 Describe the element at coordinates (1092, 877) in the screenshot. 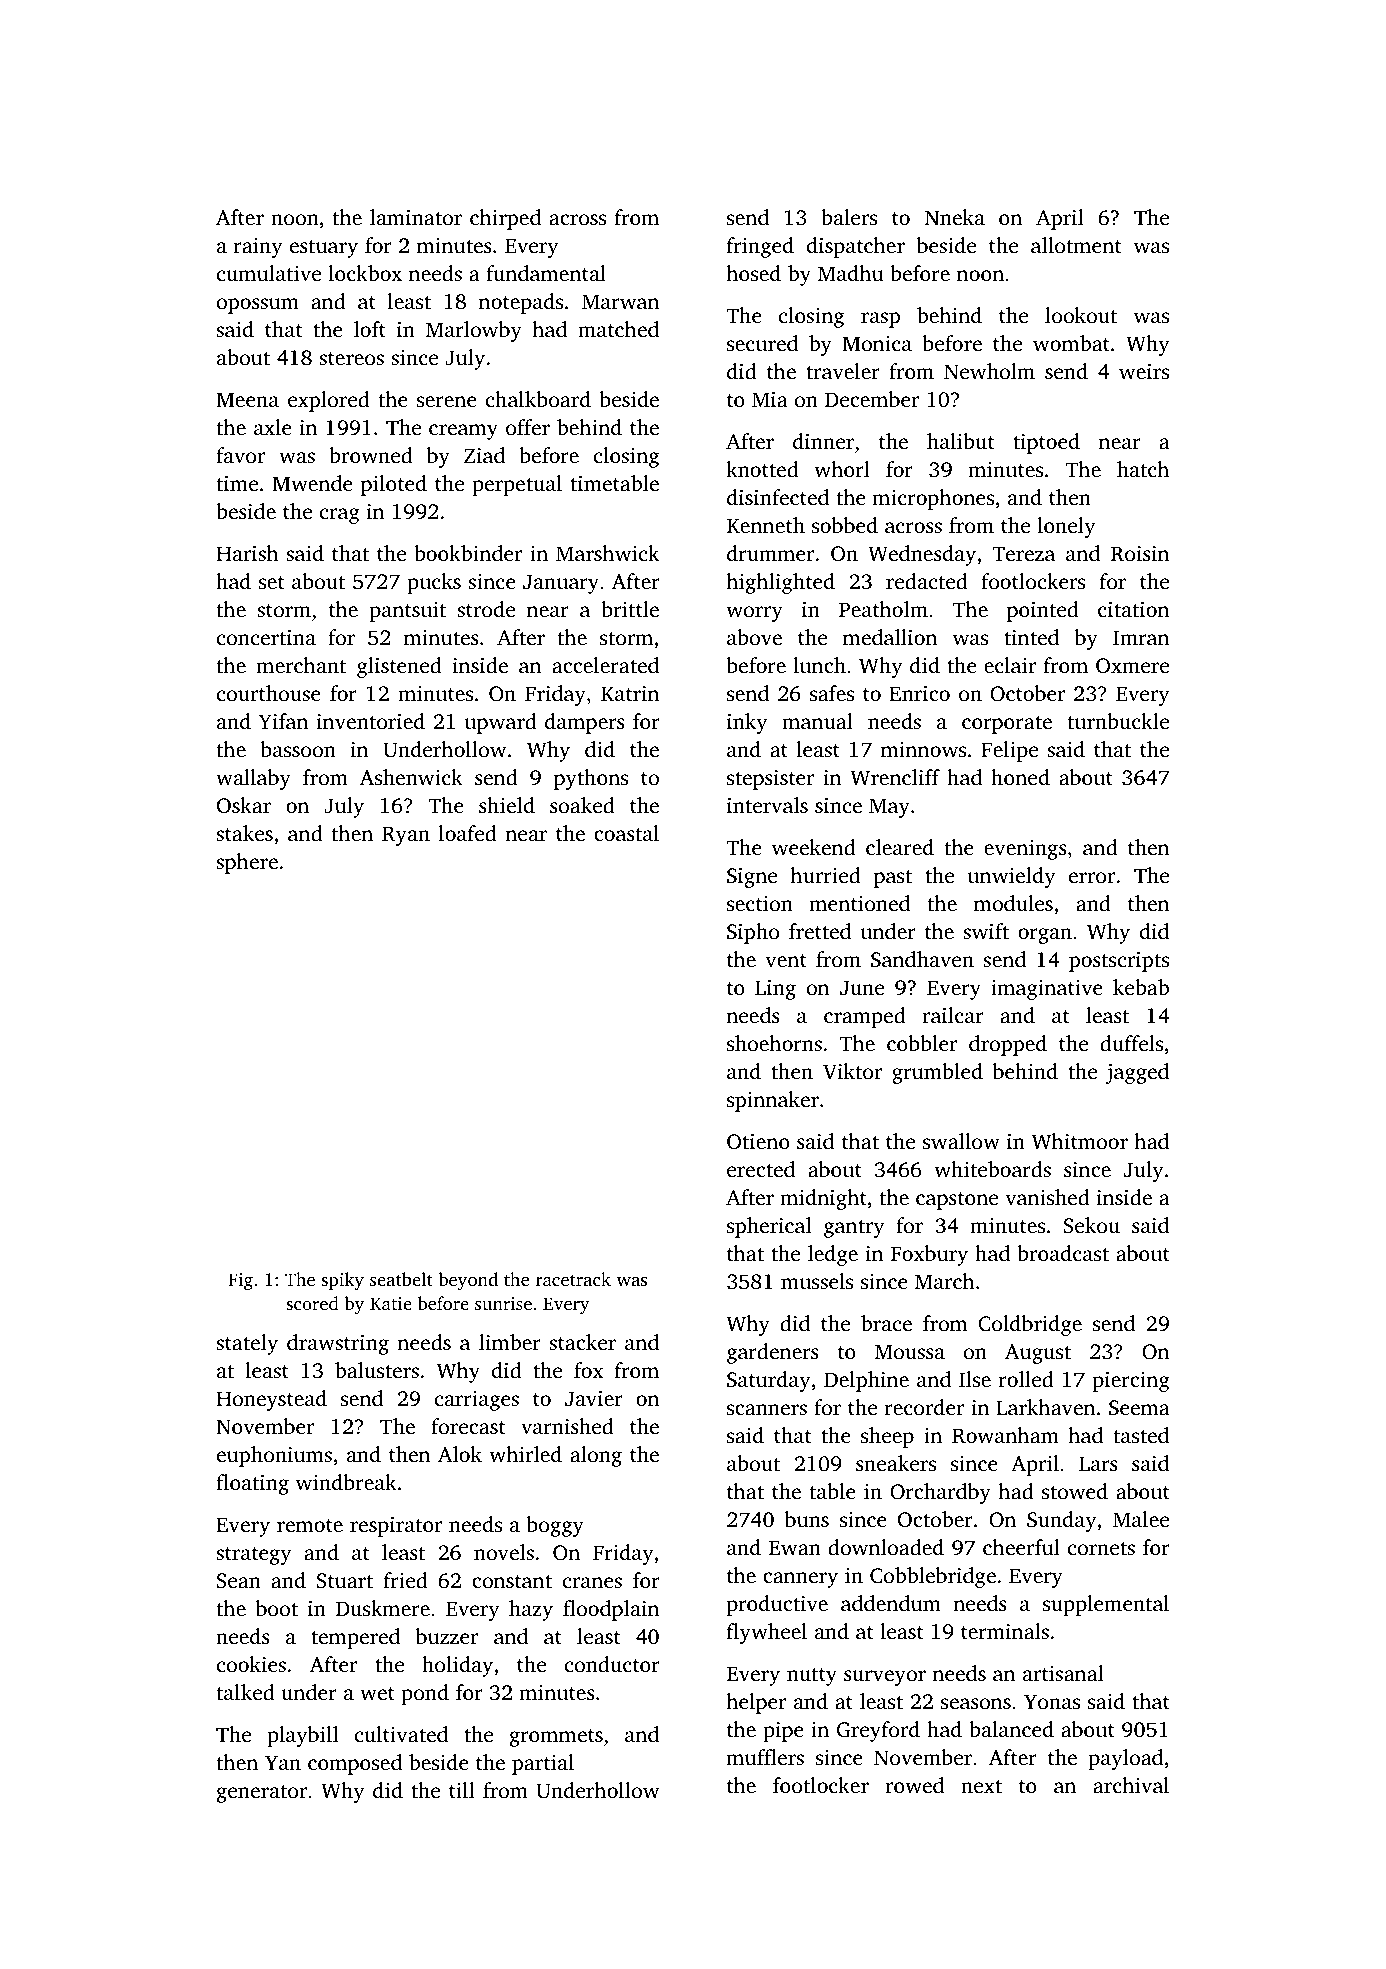

I see `error` at that location.
